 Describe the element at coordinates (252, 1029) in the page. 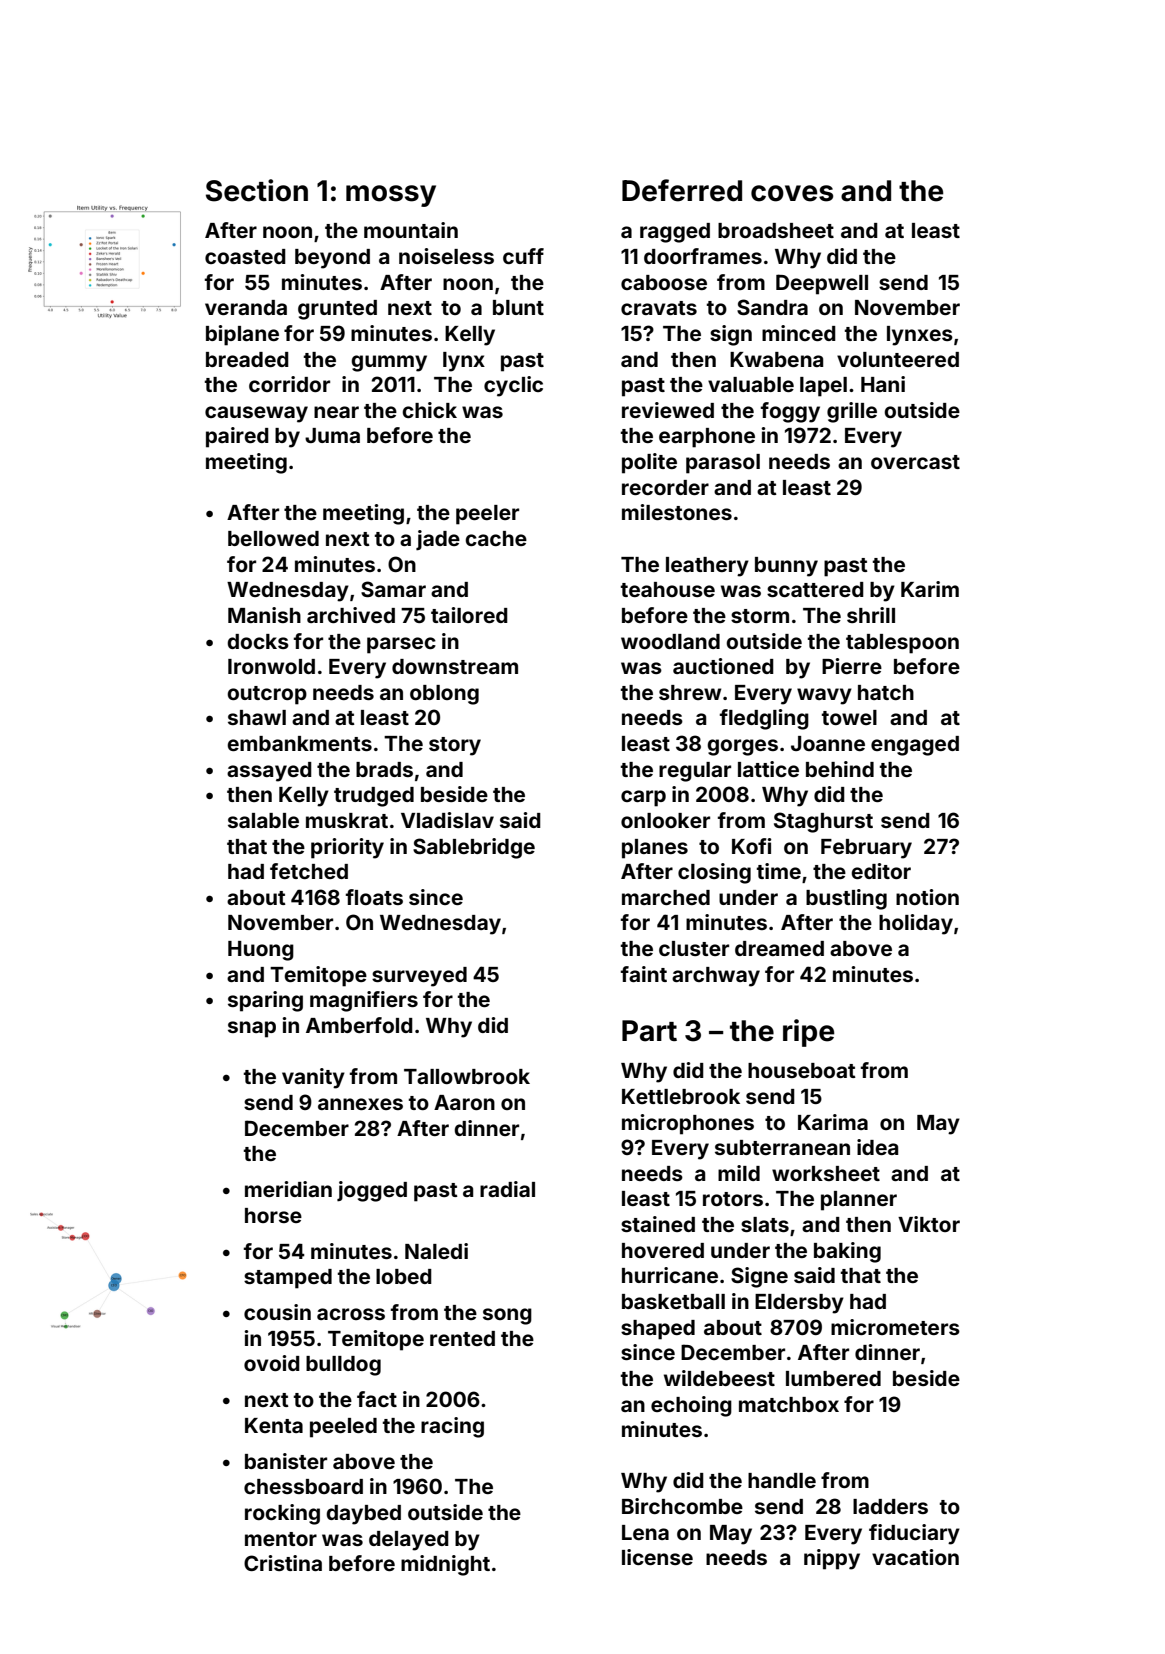

I see `snap` at that location.
